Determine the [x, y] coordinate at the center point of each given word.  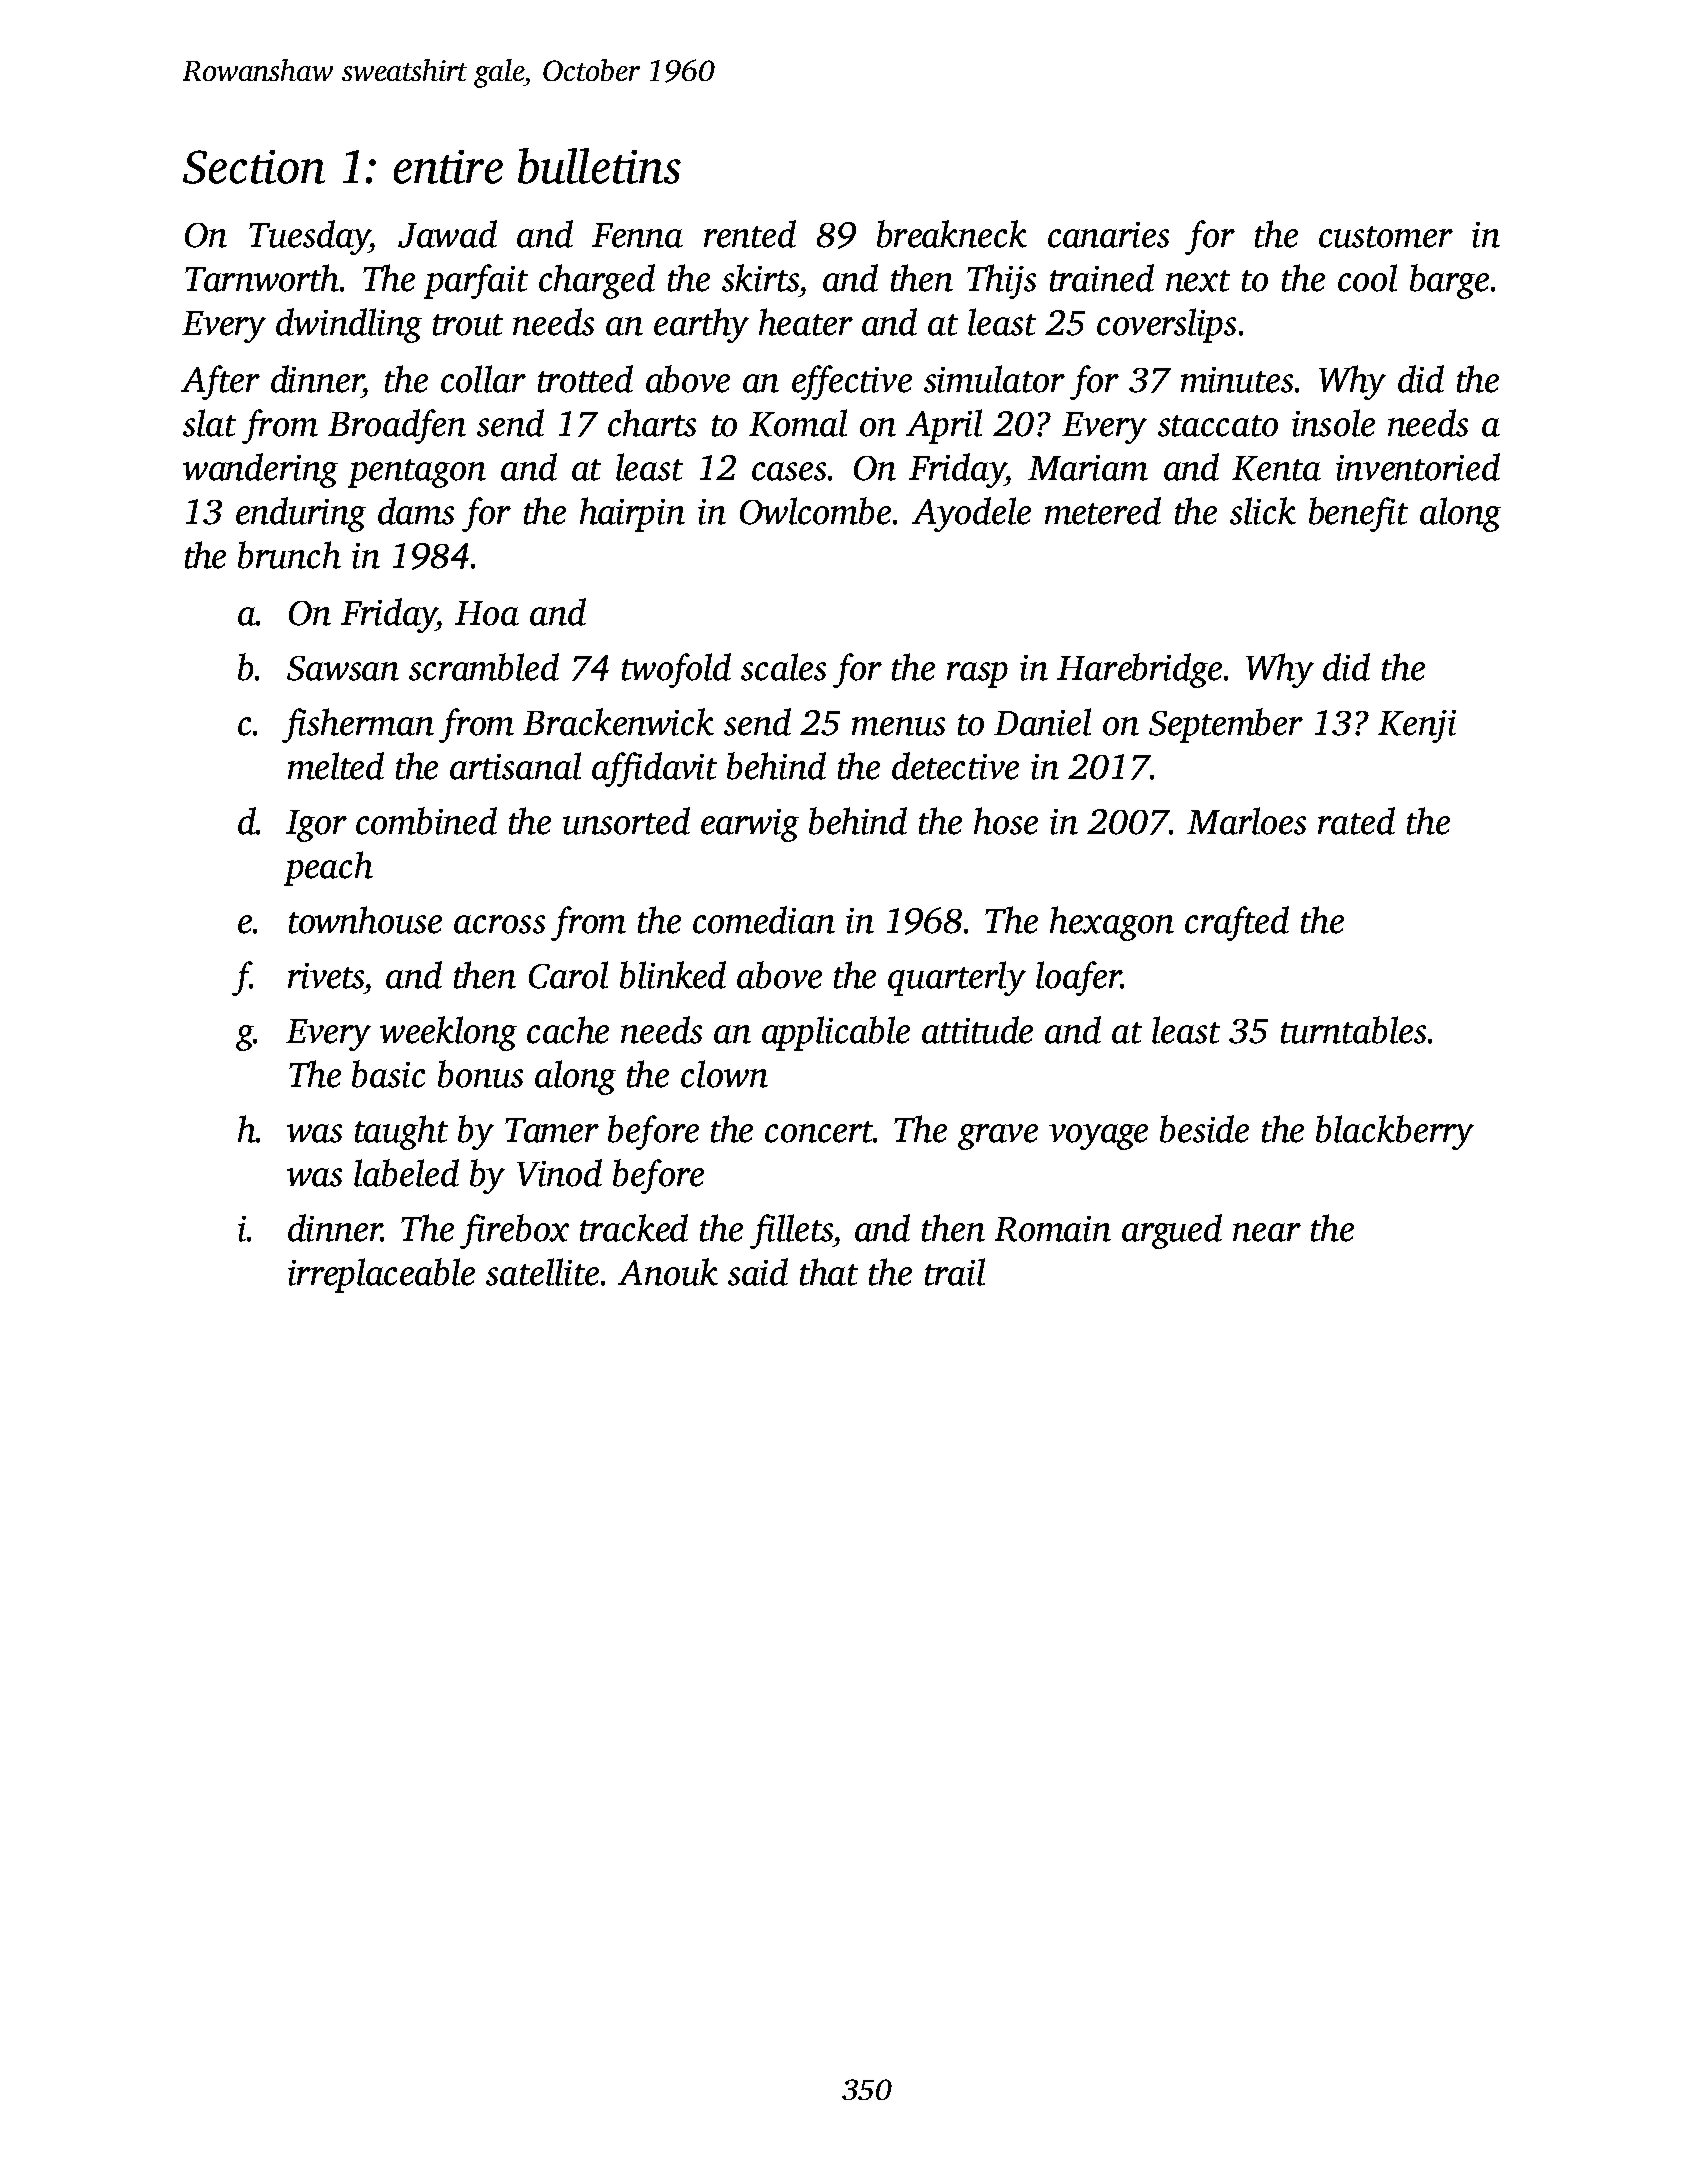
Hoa [487, 613]
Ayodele [971, 514]
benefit [1358, 514]
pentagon [417, 473]
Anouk [668, 1272]
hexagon [1112, 923]
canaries [1108, 235]
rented [750, 234]
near [1267, 1232]
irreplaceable [381, 1275]
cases [789, 471]
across [499, 924]
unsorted [626, 821]
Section [254, 167]
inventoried [1418, 467]
